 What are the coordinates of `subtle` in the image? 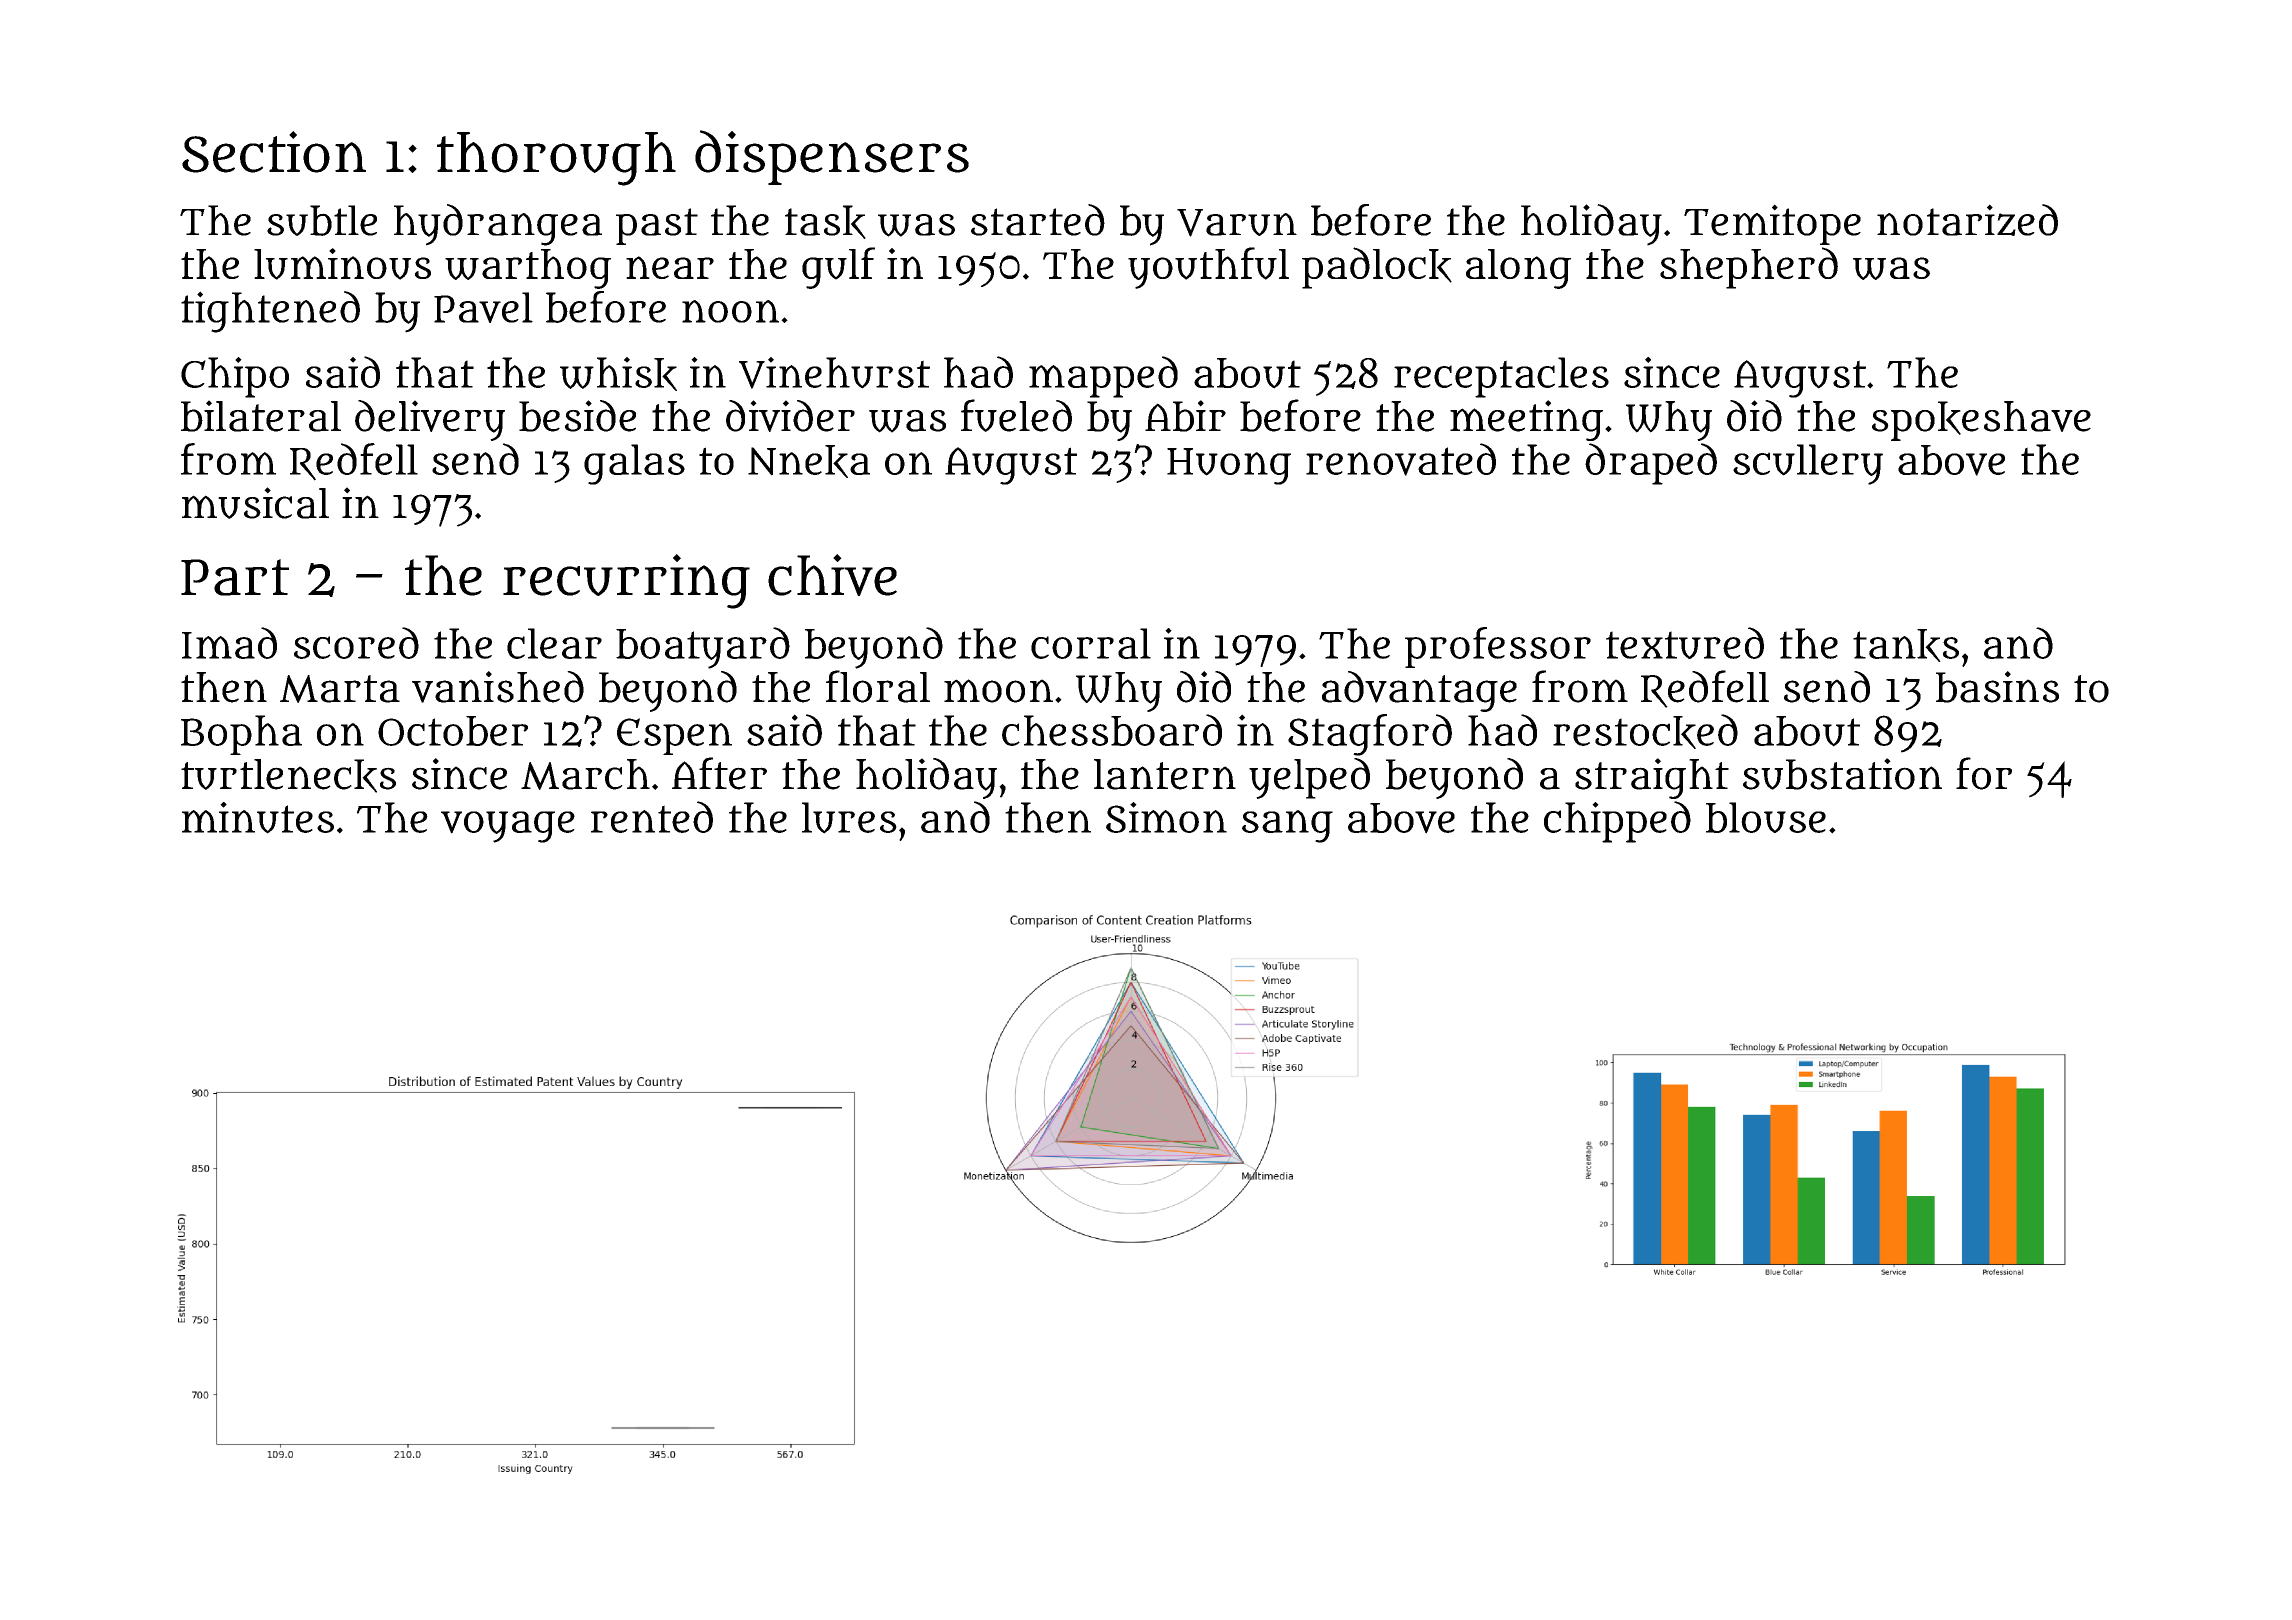 It's located at (322, 220).
